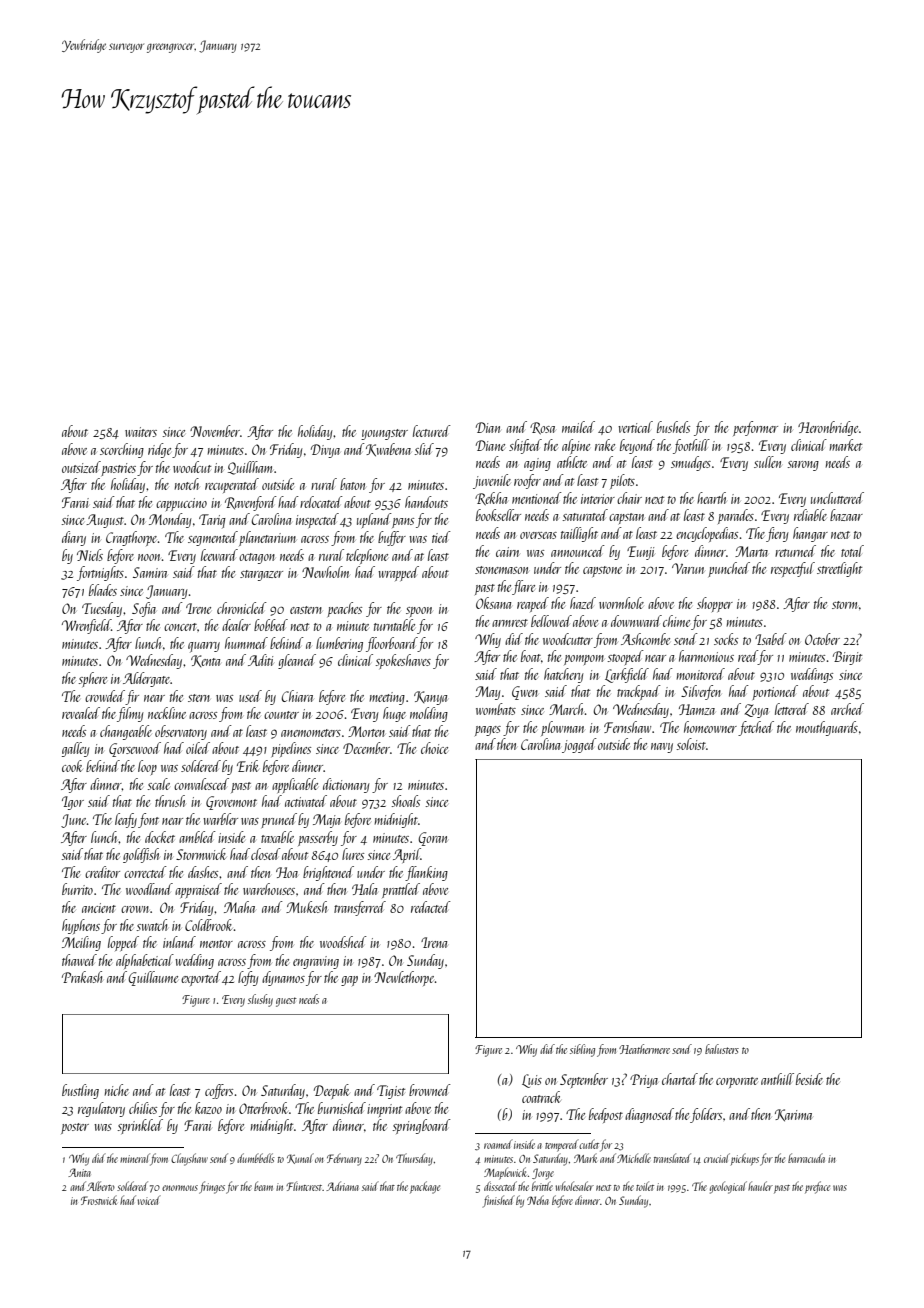 This screenshot has width=924, height=1308. Describe the element at coordinates (748, 657) in the screenshot. I see `reed` at that location.
